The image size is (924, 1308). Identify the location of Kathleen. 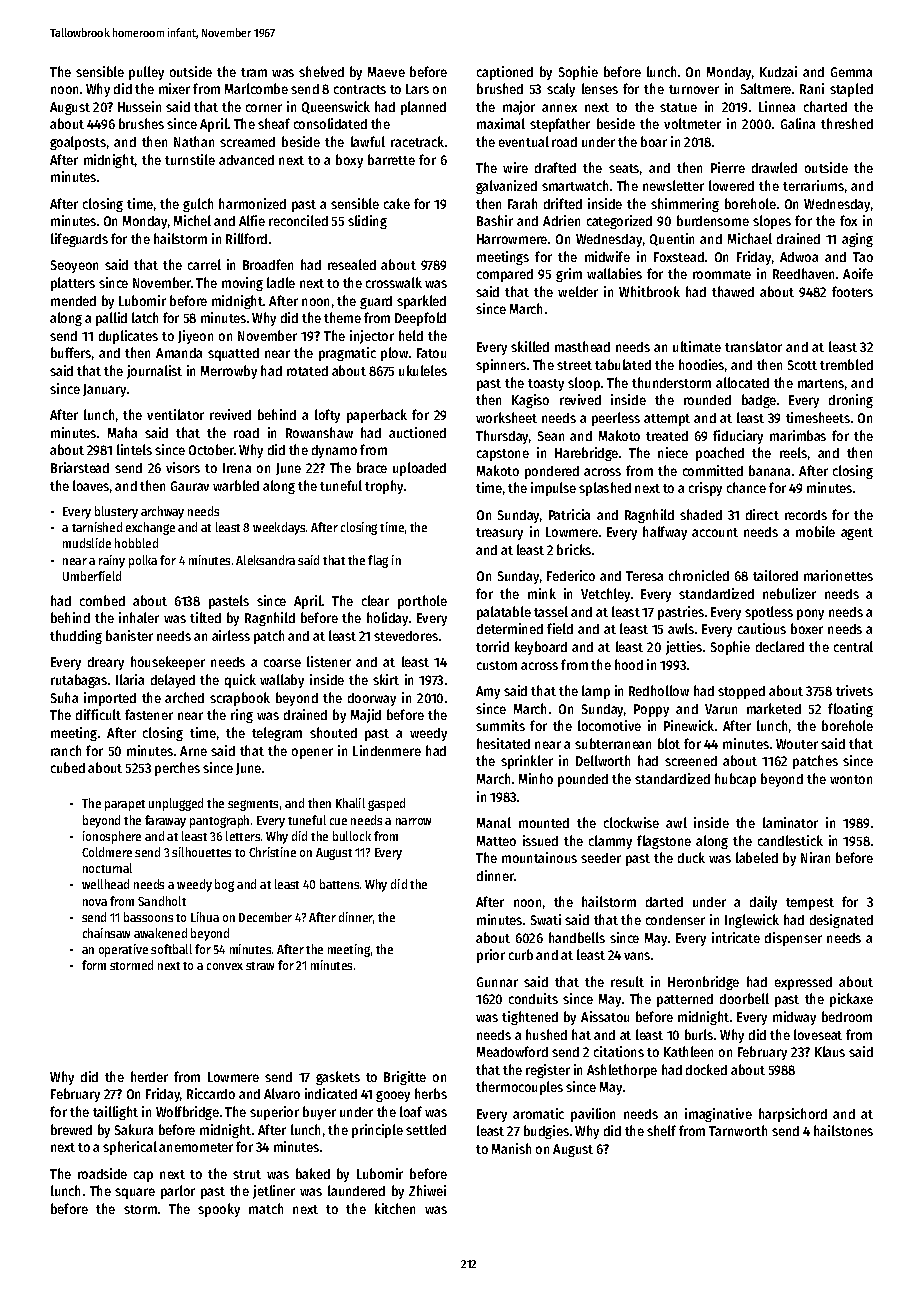
(688, 1051).
